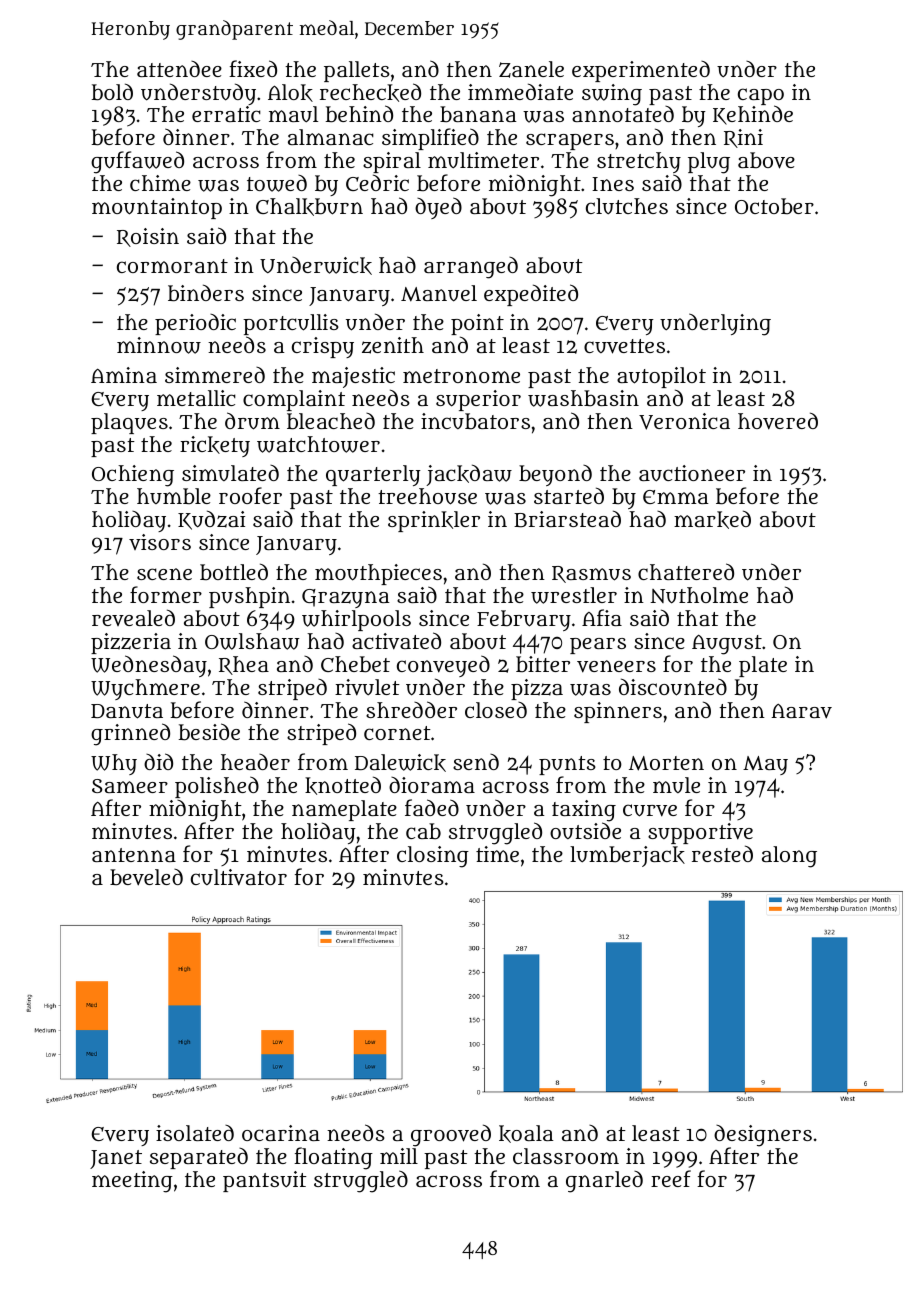 Image resolution: width=924 pixels, height=1308 pixels. Describe the element at coordinates (801, 711) in the page. I see `Aarav` at that location.
